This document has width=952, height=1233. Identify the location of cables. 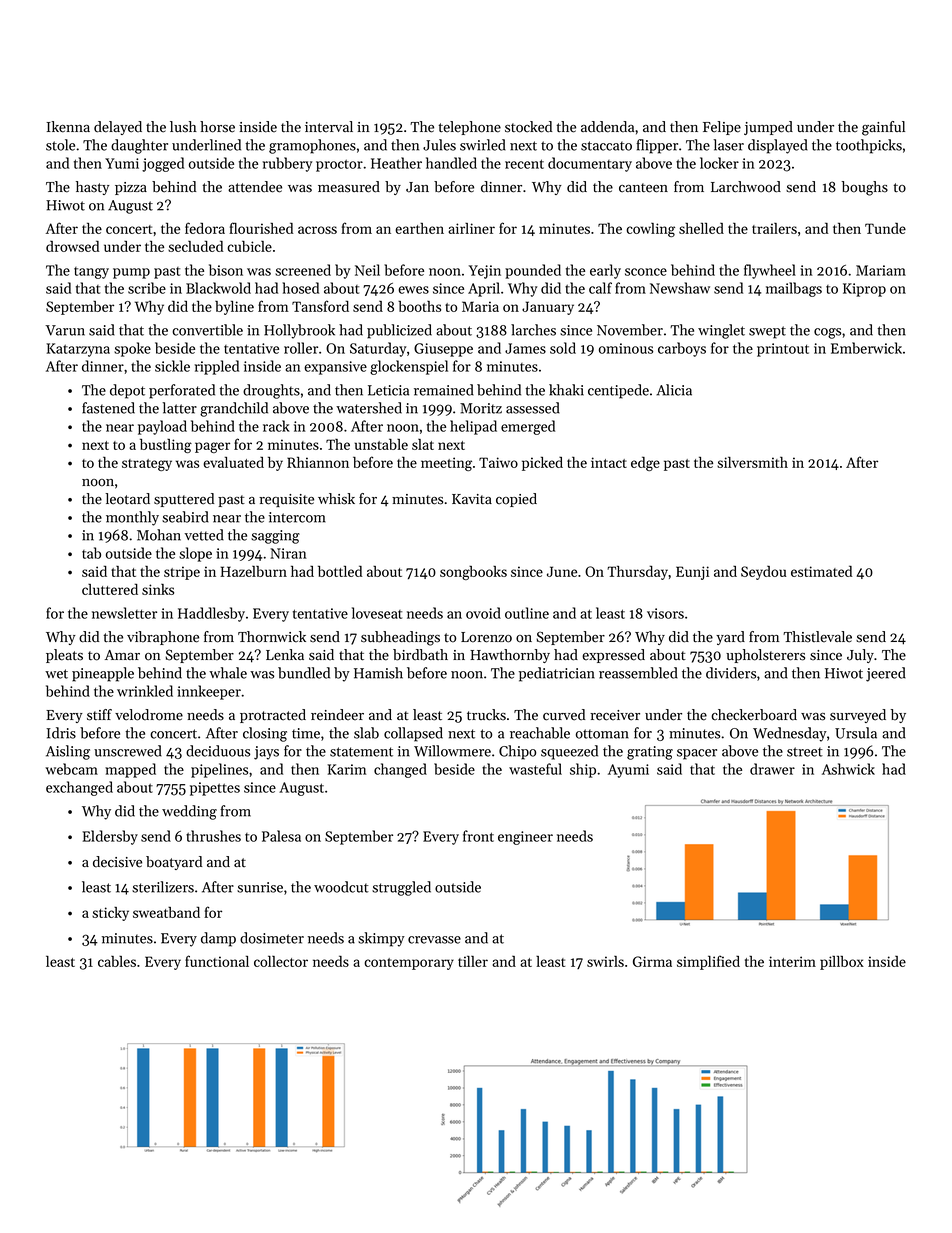
(117, 961).
